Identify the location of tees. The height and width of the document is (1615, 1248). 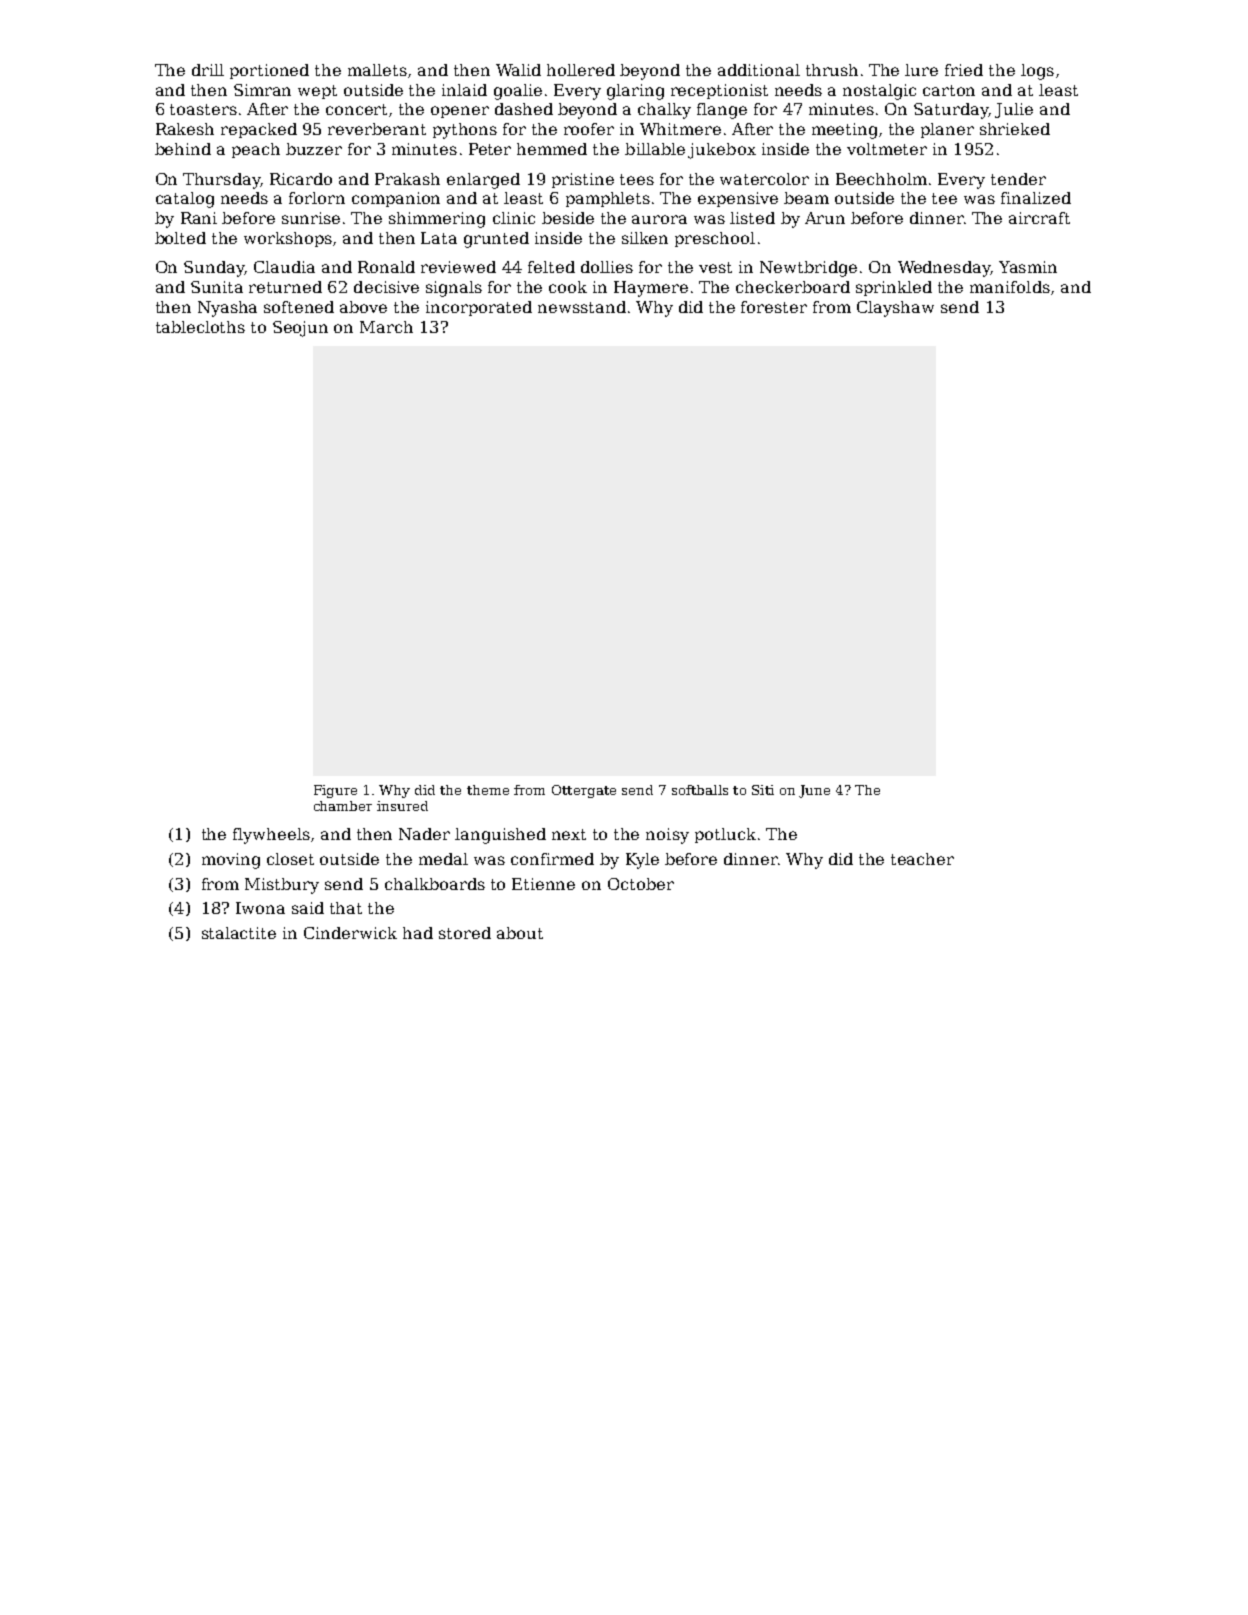
(637, 179).
